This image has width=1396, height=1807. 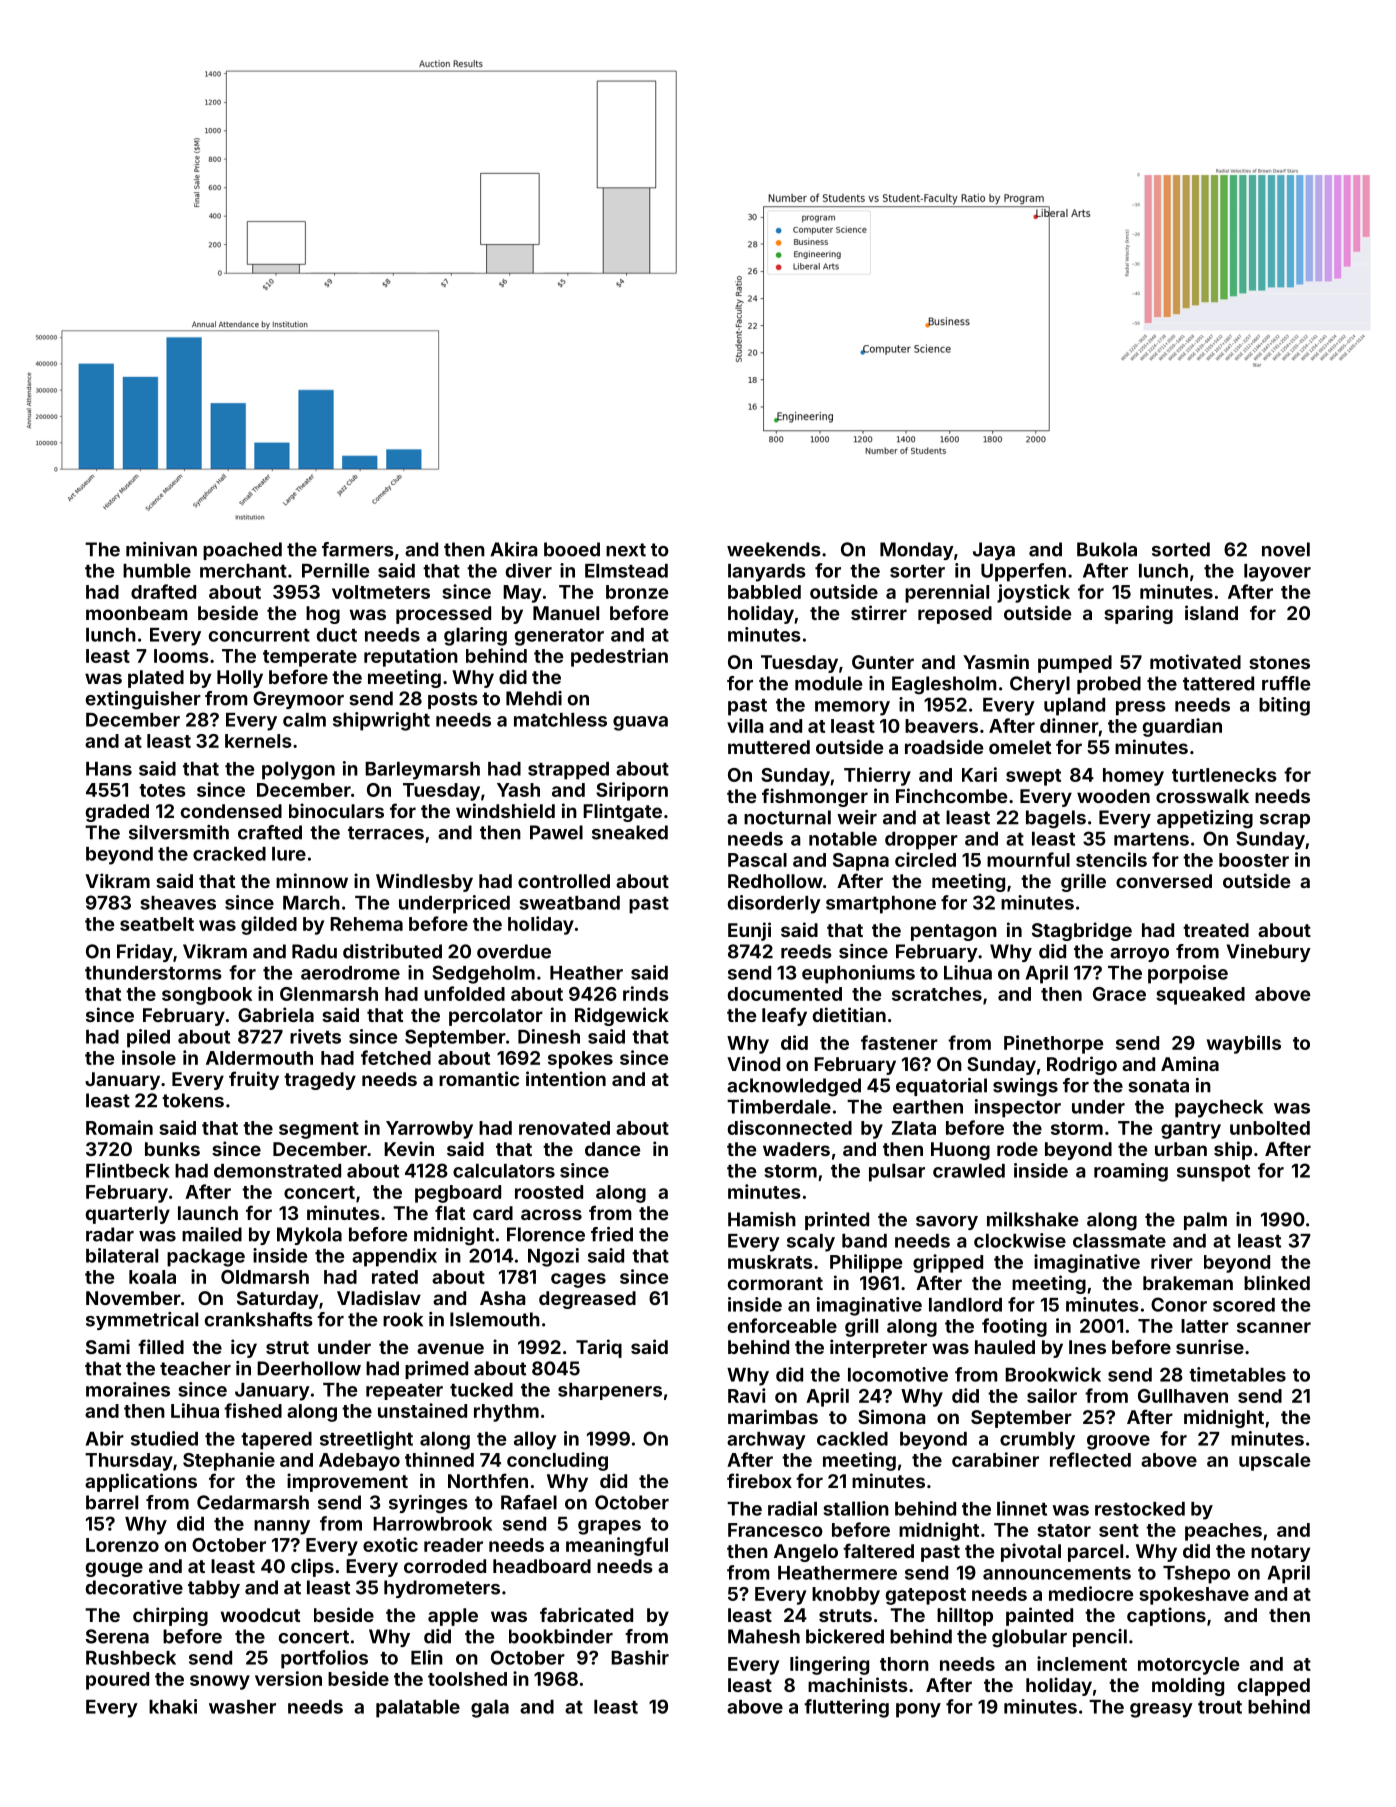 I want to click on unbolted, so click(x=1270, y=1128).
